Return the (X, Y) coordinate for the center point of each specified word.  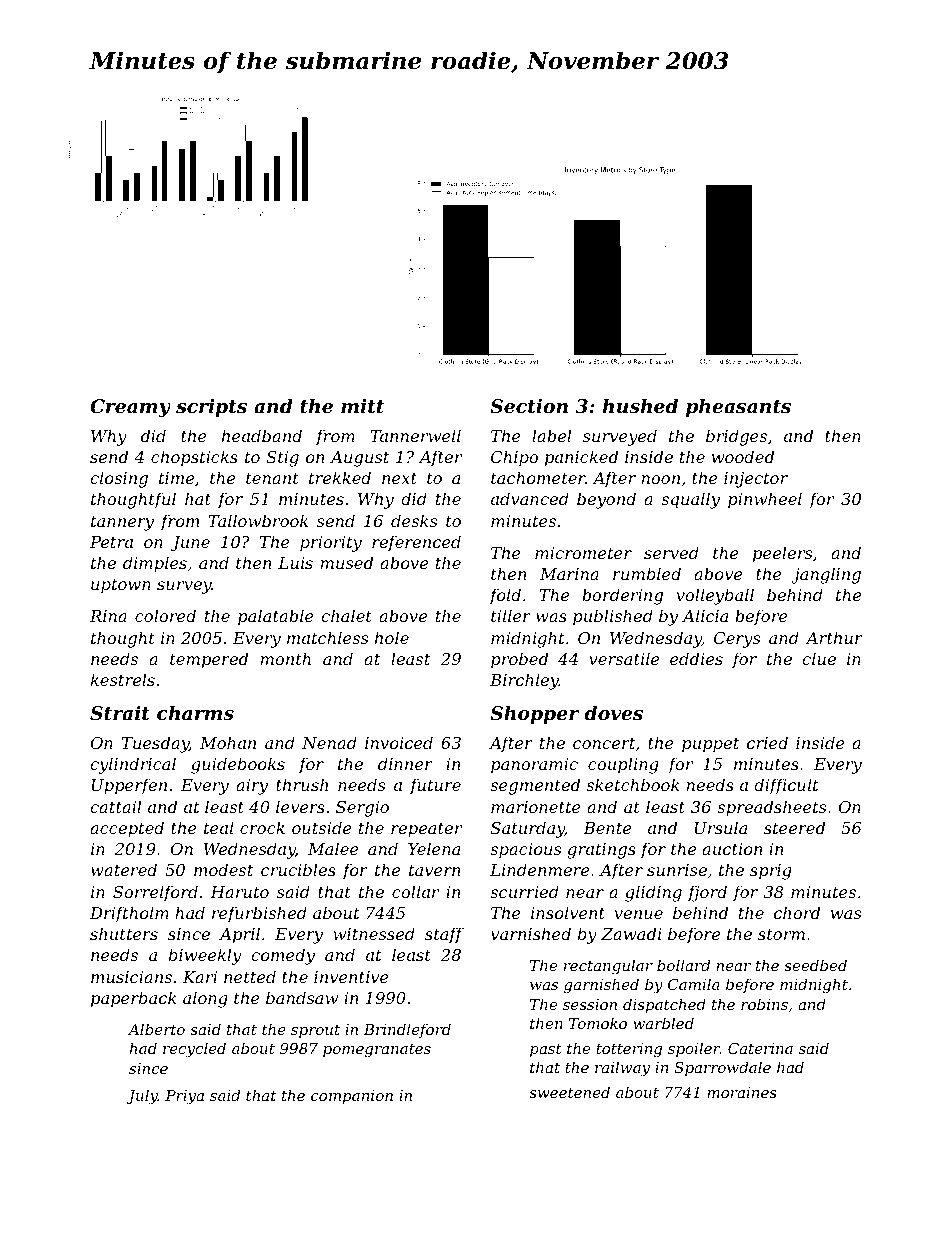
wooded (743, 456)
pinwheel (765, 500)
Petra (111, 542)
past (546, 1050)
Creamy (130, 408)
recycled (194, 1050)
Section (529, 406)
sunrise (677, 870)
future (435, 786)
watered (124, 869)
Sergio (362, 809)
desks (414, 520)
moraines (742, 1092)
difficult (786, 786)
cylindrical (133, 765)
